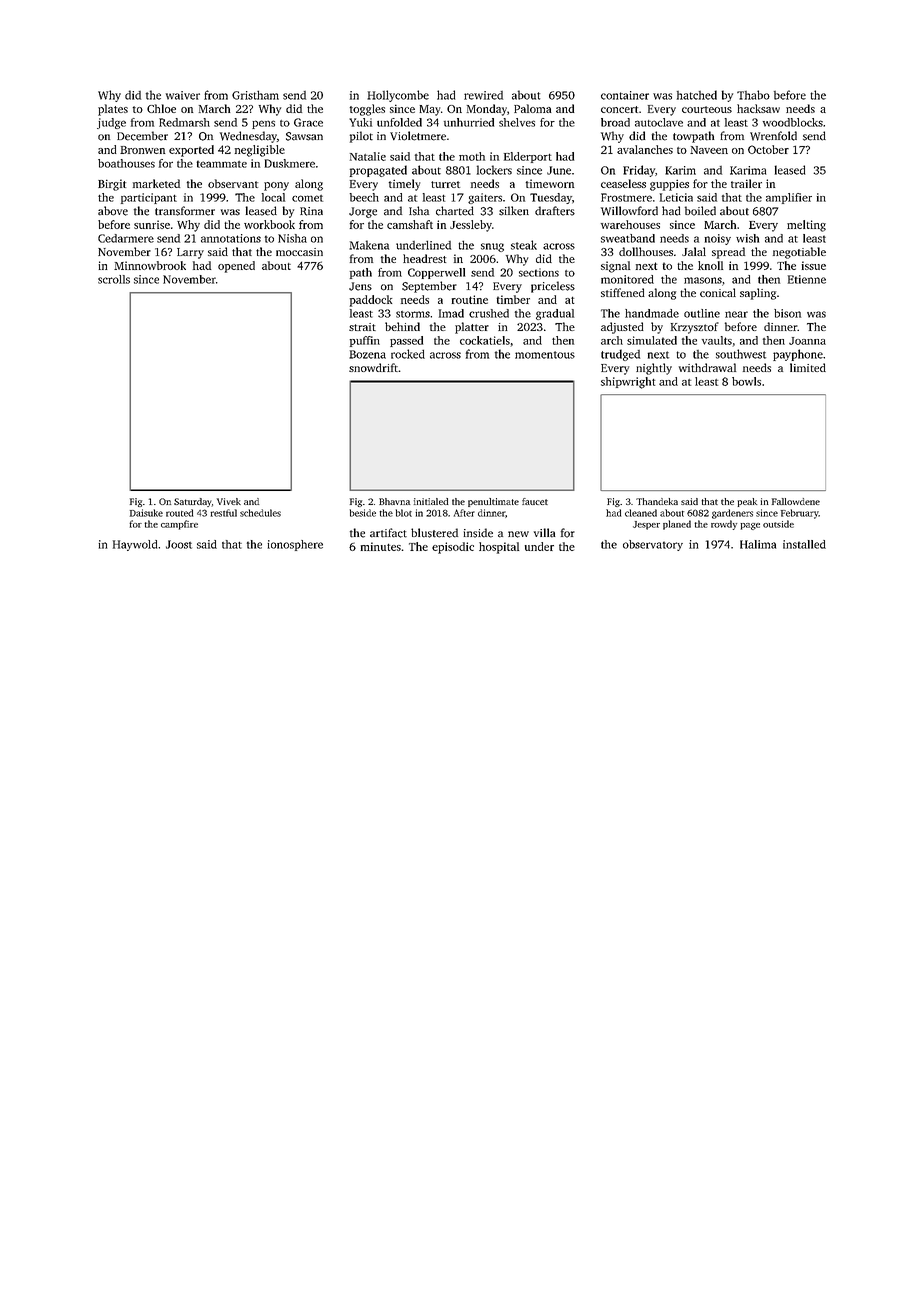 The image size is (924, 1308). I want to click on snowdrift, so click(373, 367).
